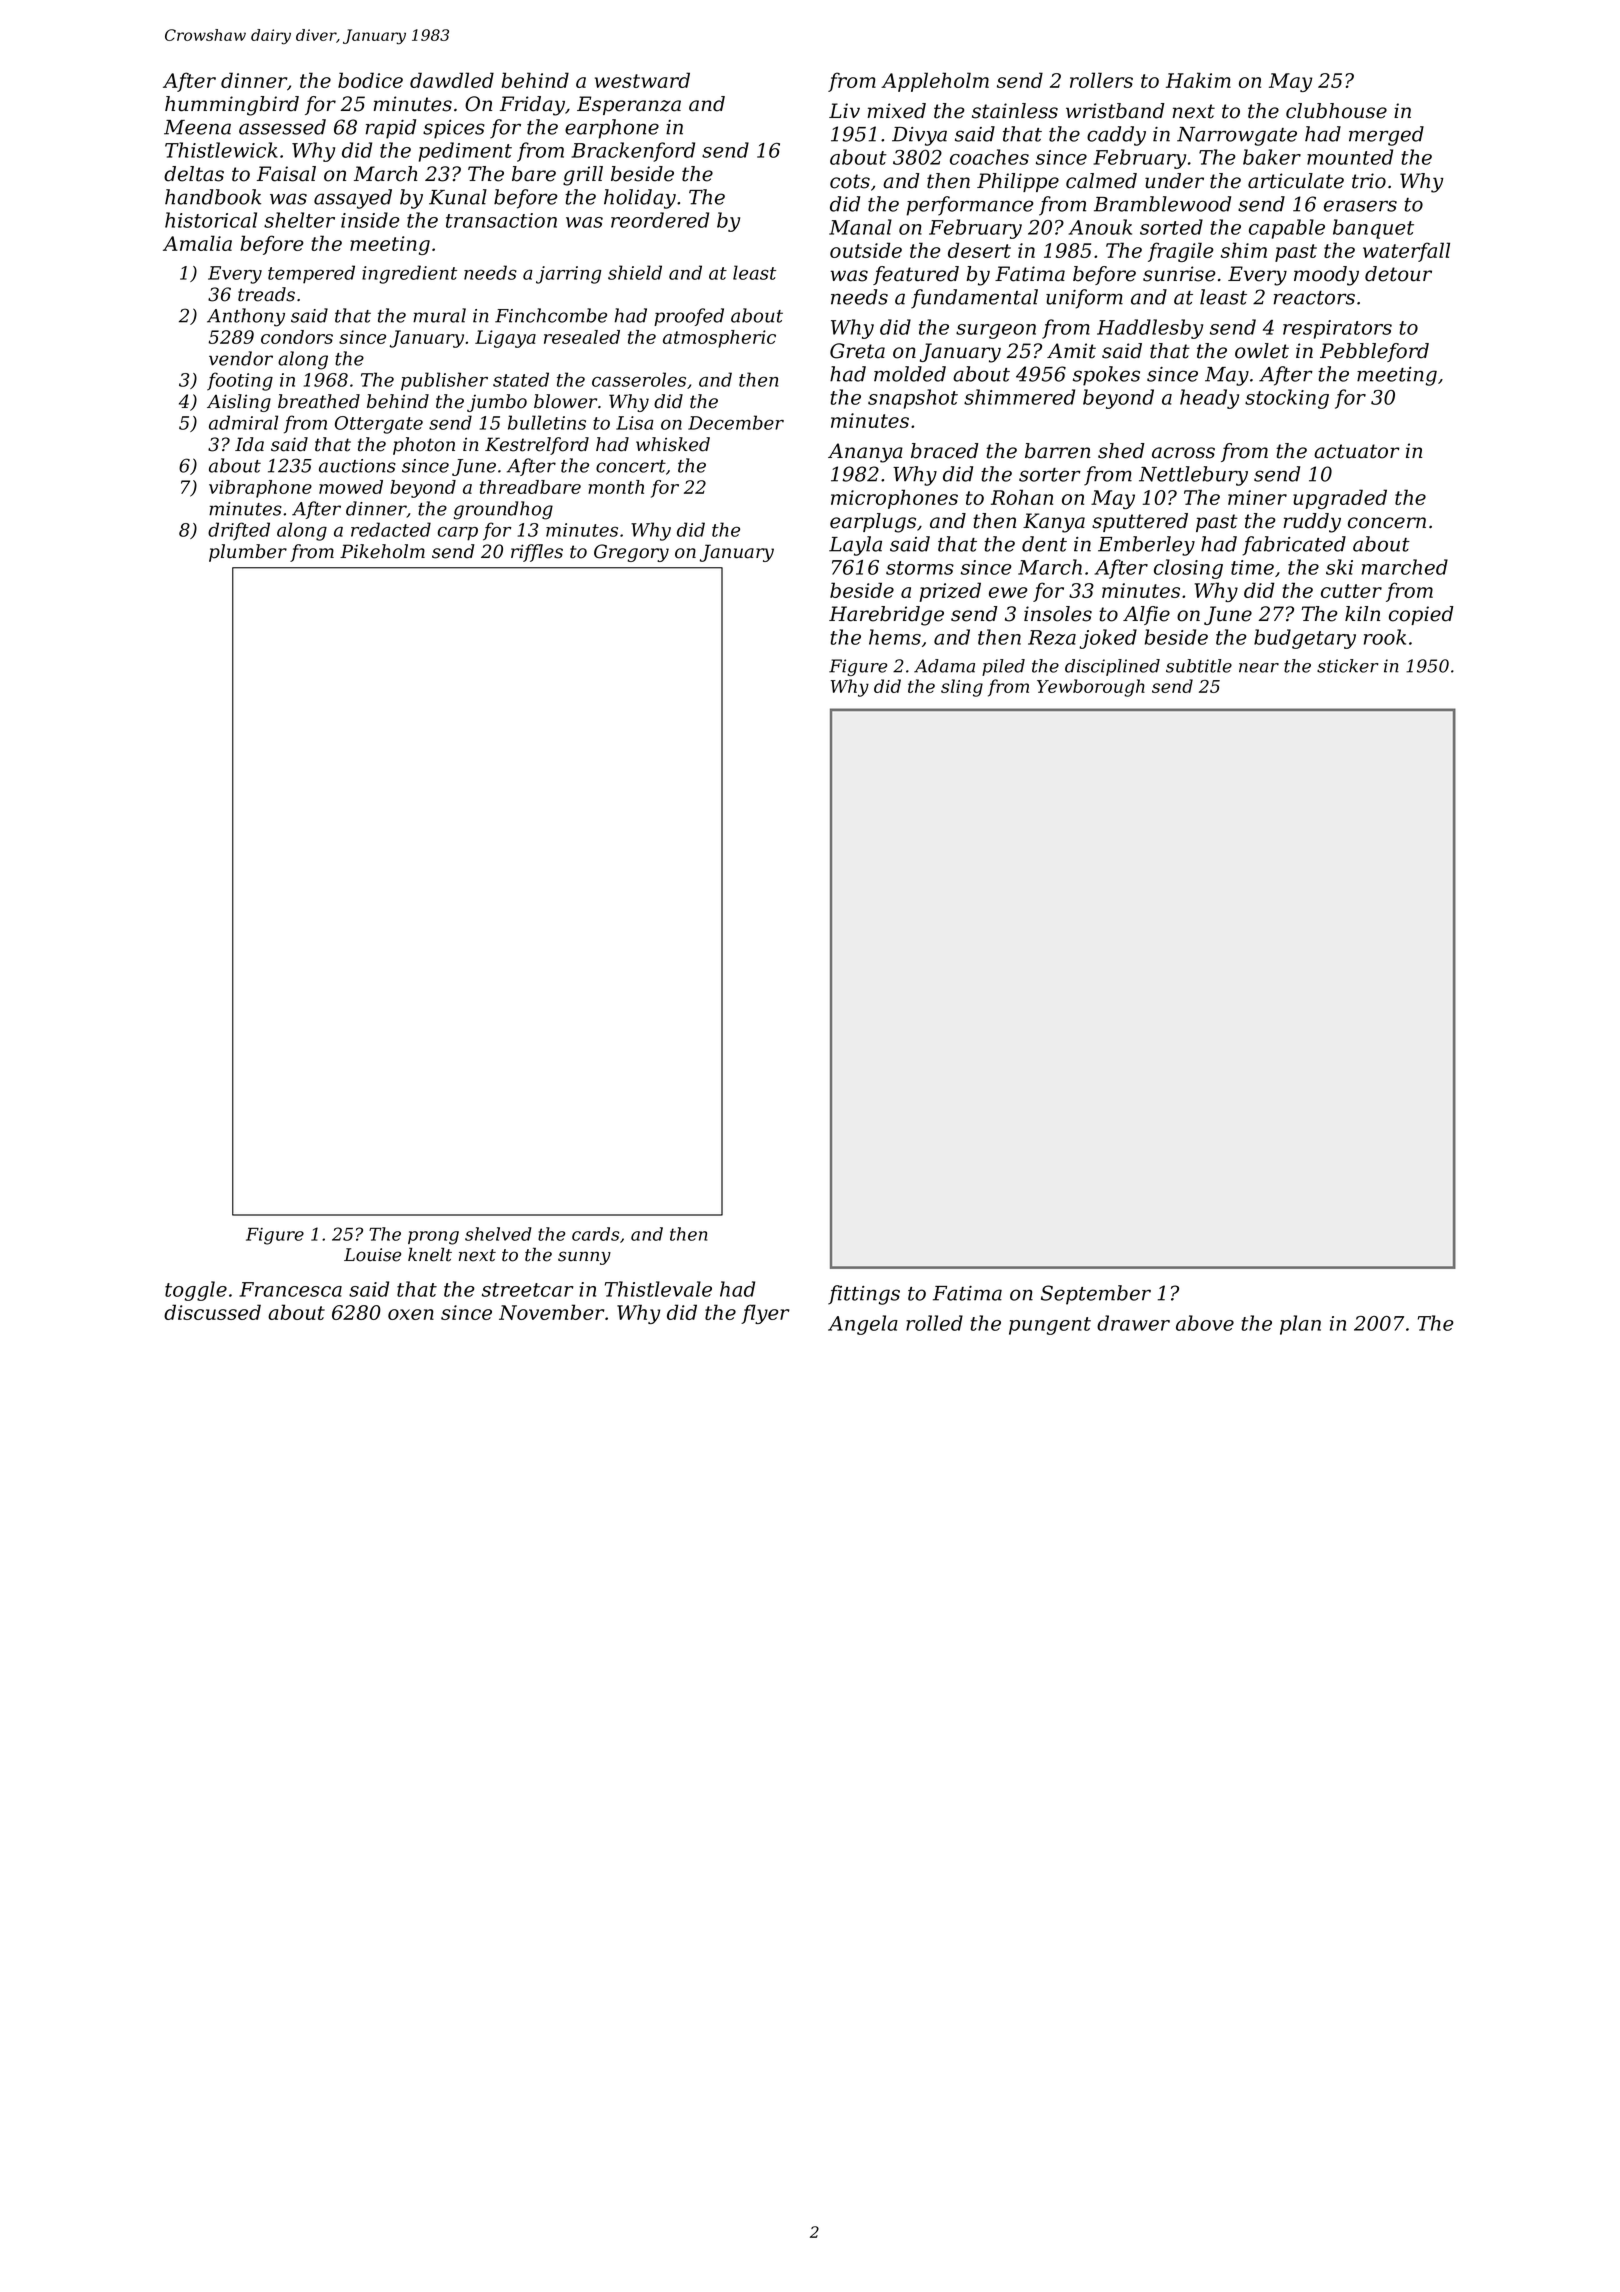 The width and height of the screenshot is (1620, 2292). What do you see at coordinates (1348, 666) in the screenshot?
I see `sticker` at bounding box center [1348, 666].
